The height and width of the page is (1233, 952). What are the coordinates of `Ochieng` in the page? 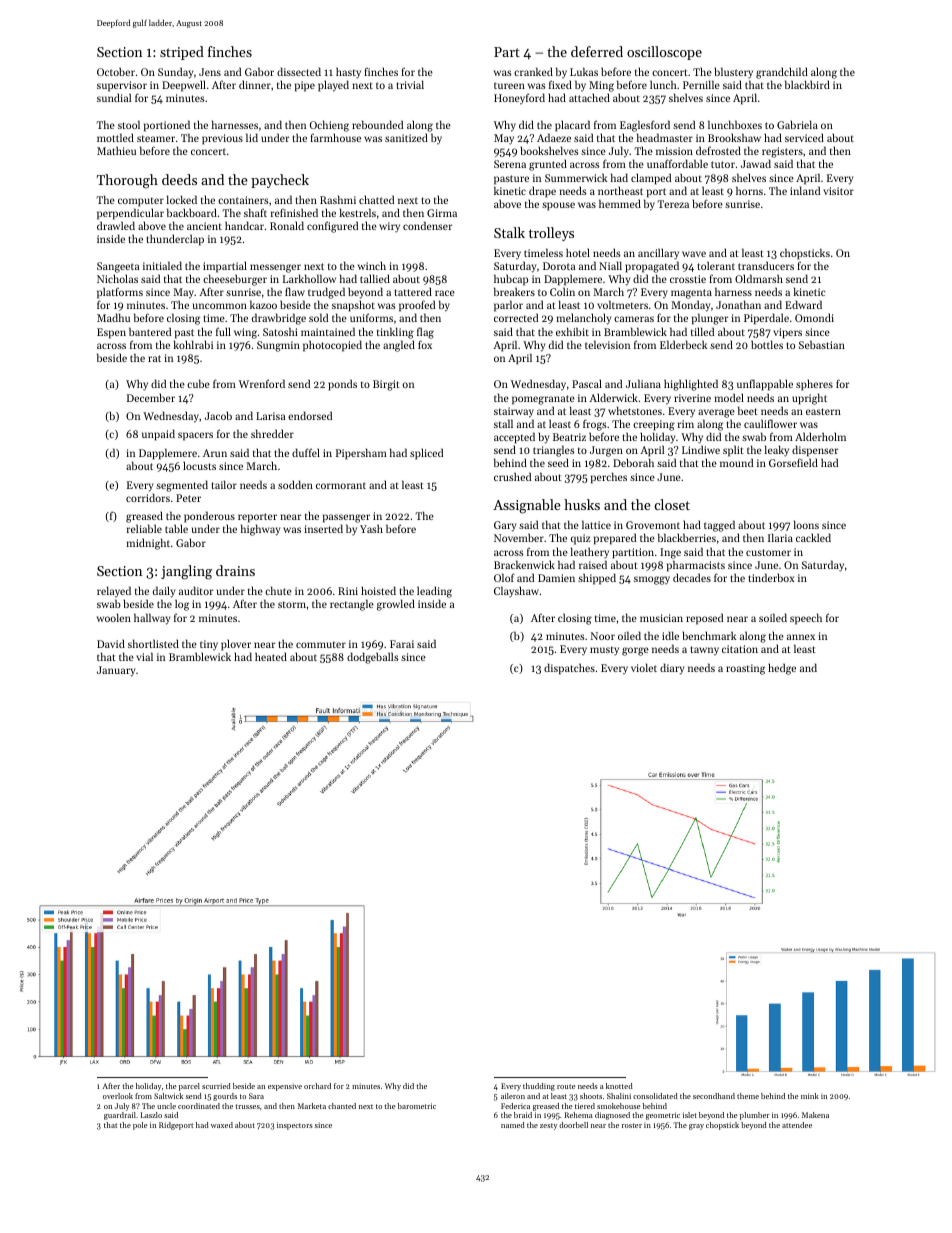 It's located at (329, 126).
